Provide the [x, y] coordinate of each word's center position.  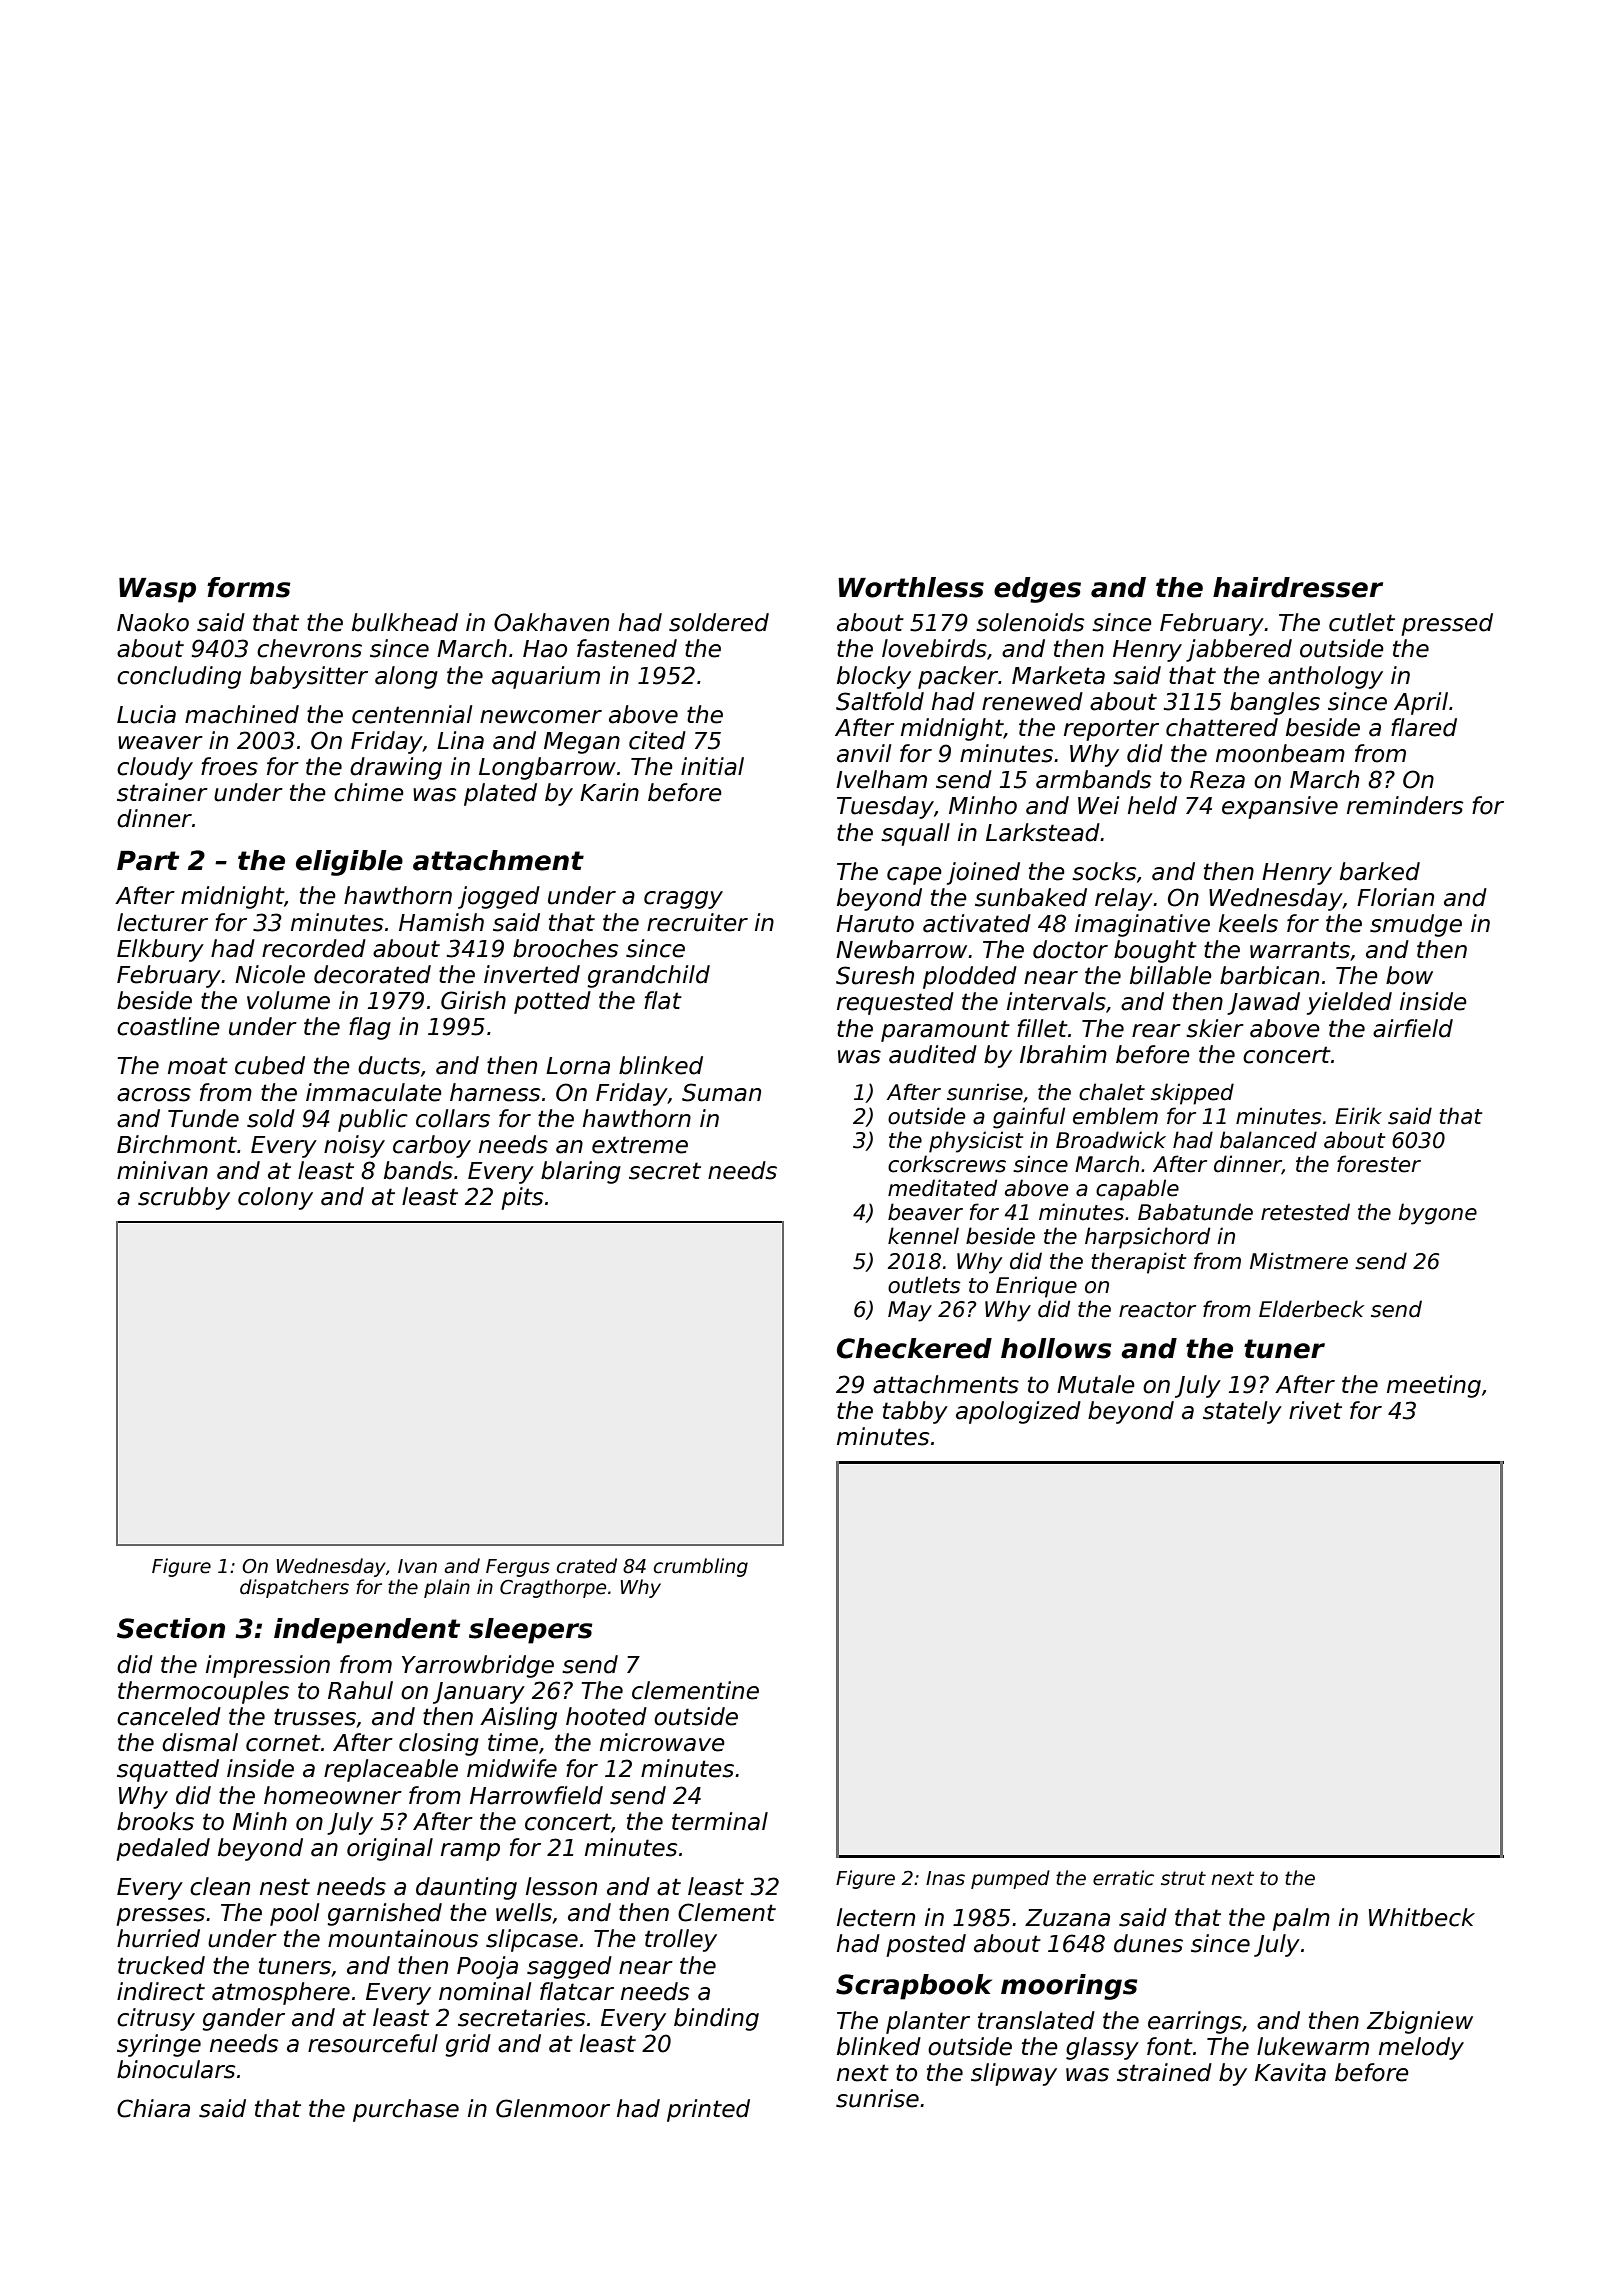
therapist [1138, 1263]
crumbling [701, 1567]
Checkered [914, 1348]
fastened [627, 648]
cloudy [155, 768]
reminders [1405, 805]
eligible [349, 863]
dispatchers [294, 1588]
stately [1242, 1412]
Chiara [153, 2108]
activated [977, 923]
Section [171, 1628]
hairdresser [1298, 587]
